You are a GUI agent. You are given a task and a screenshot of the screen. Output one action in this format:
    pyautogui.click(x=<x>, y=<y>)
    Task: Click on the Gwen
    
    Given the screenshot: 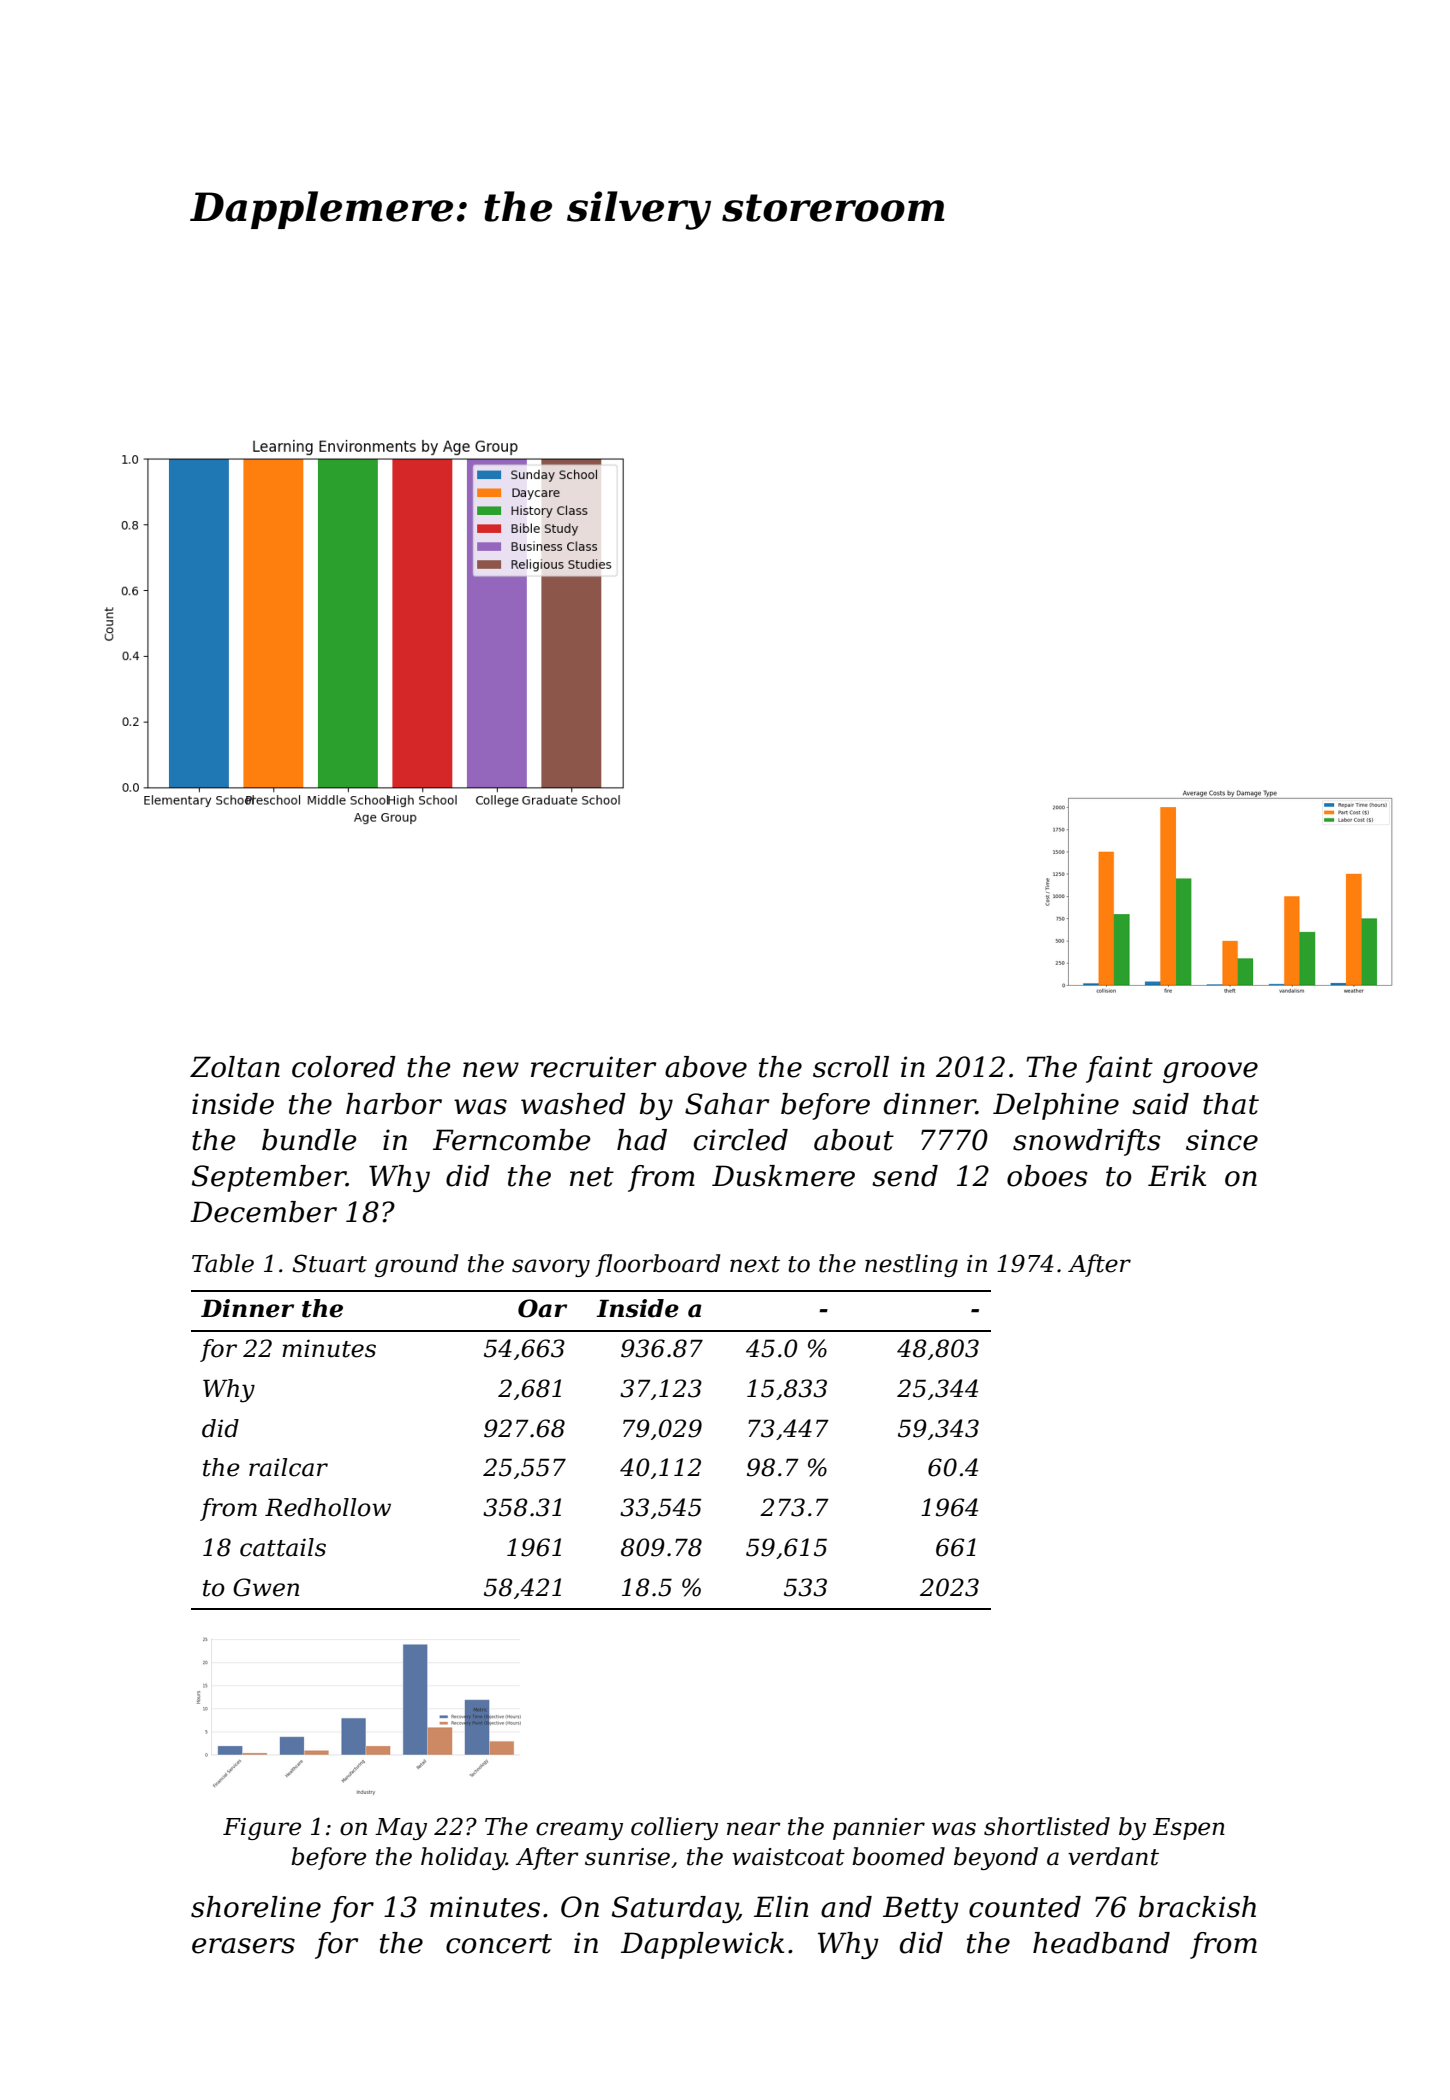 What is the action you would take?
    pyautogui.click(x=266, y=1587)
